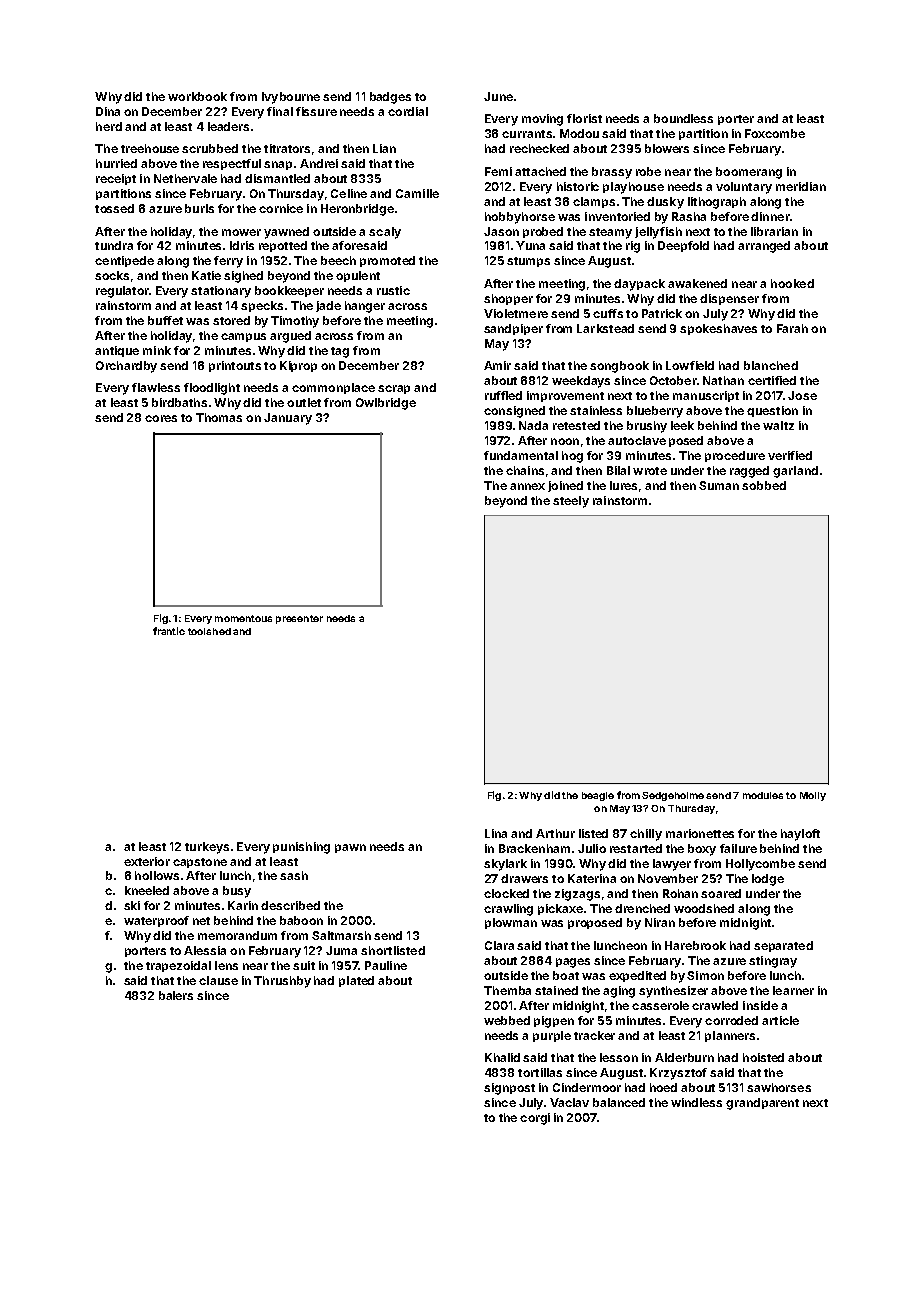  I want to click on hurried, so click(116, 163).
